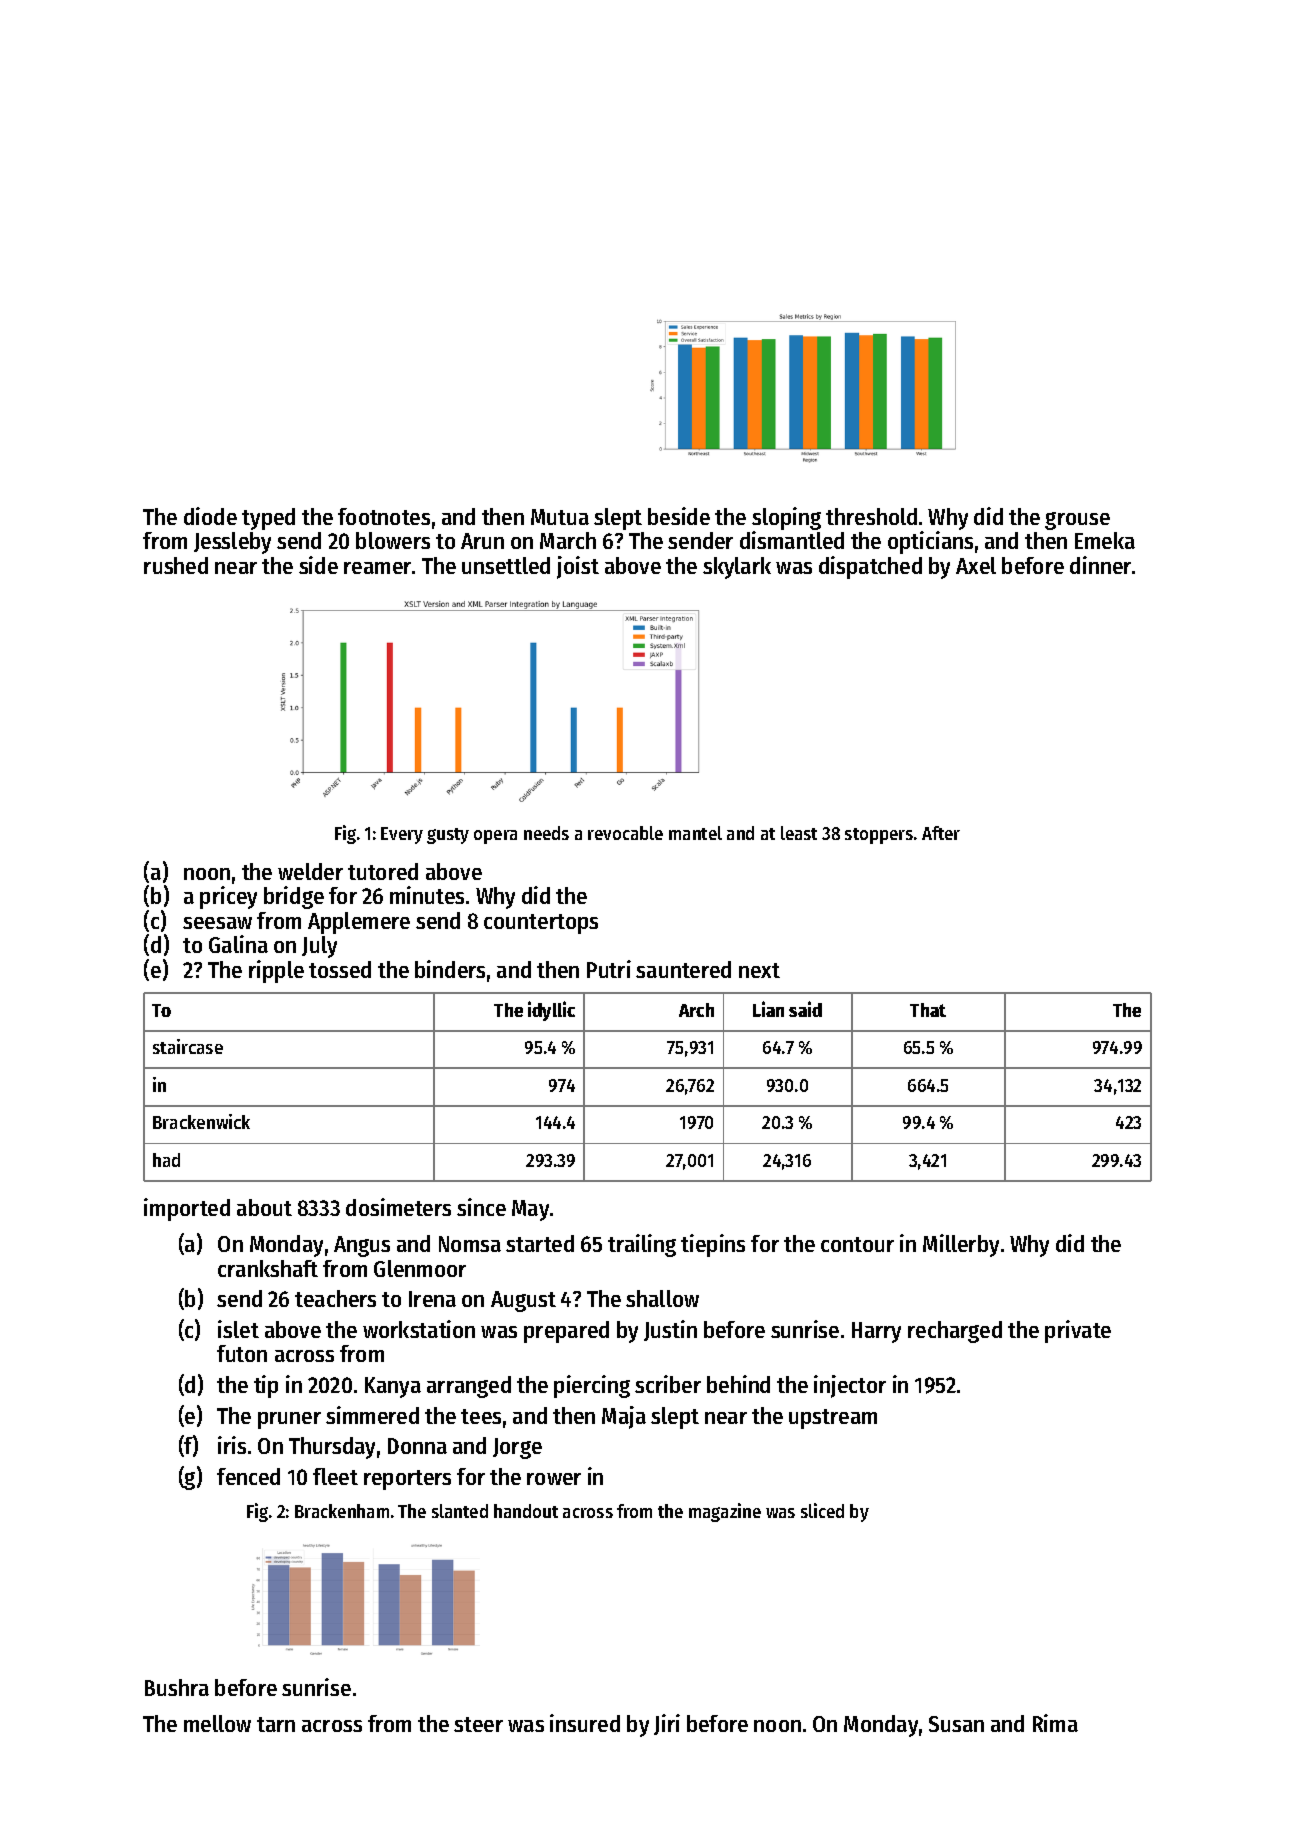  What do you see at coordinates (592, 1386) in the screenshot?
I see `piercing` at bounding box center [592, 1386].
